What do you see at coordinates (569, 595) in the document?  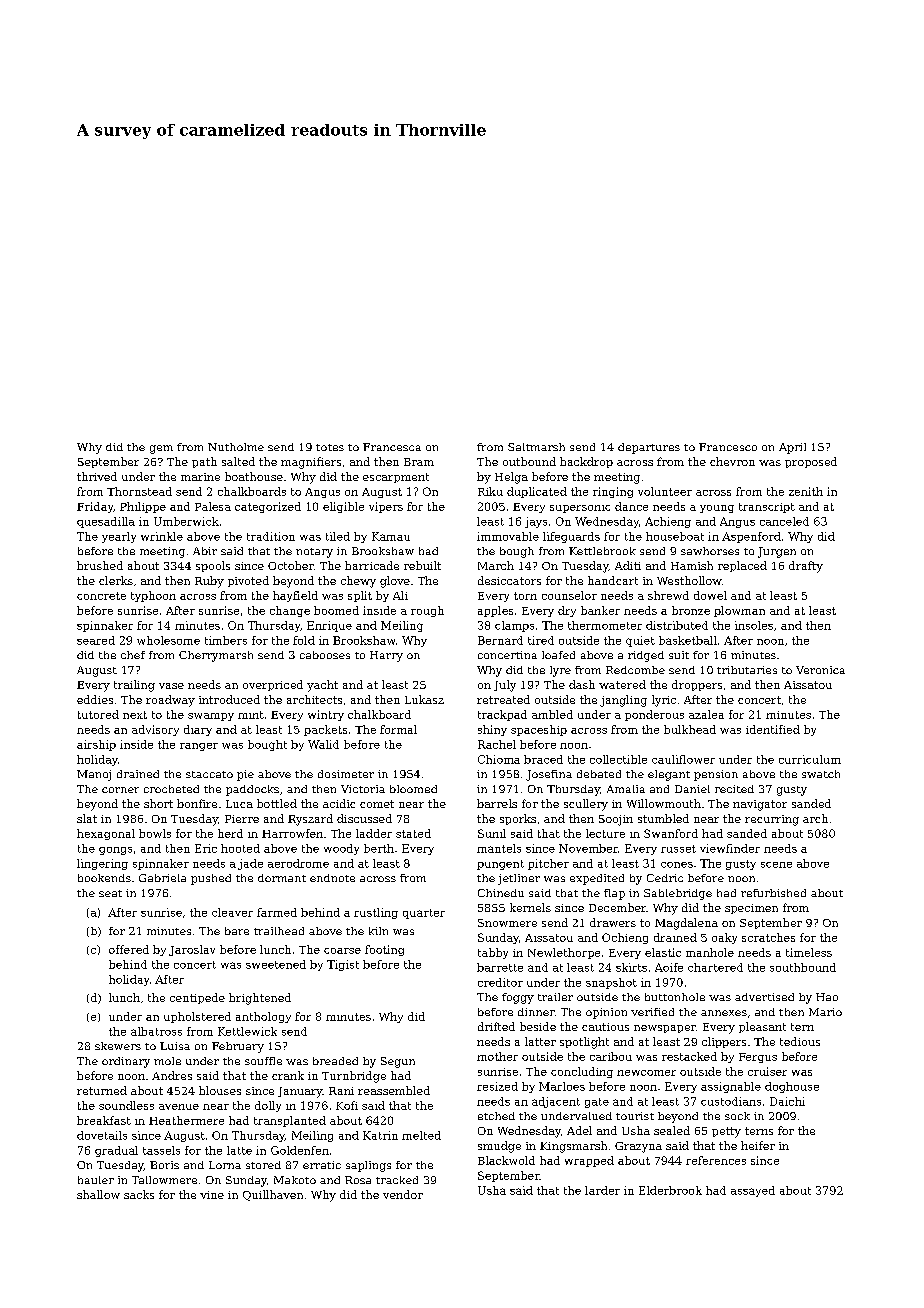 I see `counselor` at bounding box center [569, 595].
